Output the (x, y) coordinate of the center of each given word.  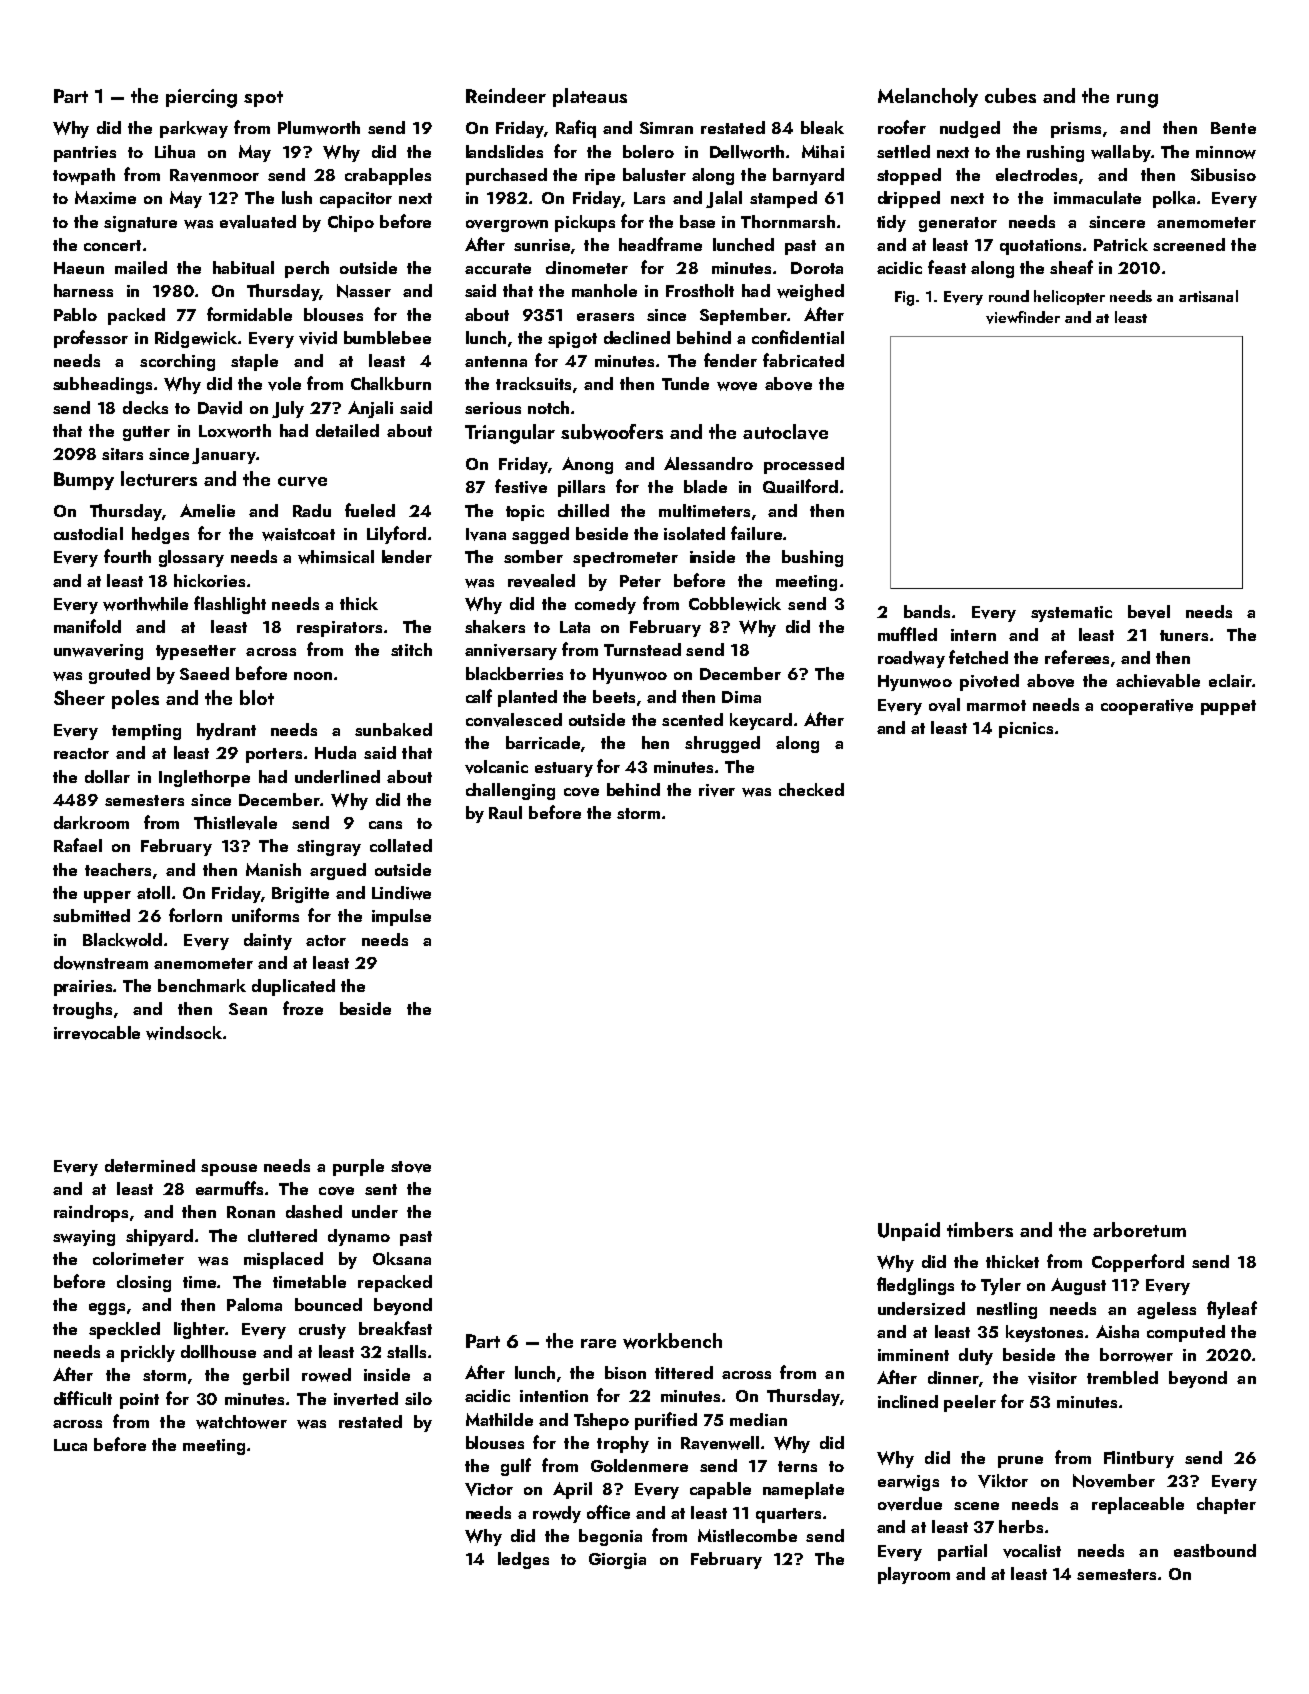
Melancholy (928, 97)
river (717, 790)
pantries (85, 154)
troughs (82, 1010)
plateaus (590, 97)
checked (811, 789)
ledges (523, 1560)
